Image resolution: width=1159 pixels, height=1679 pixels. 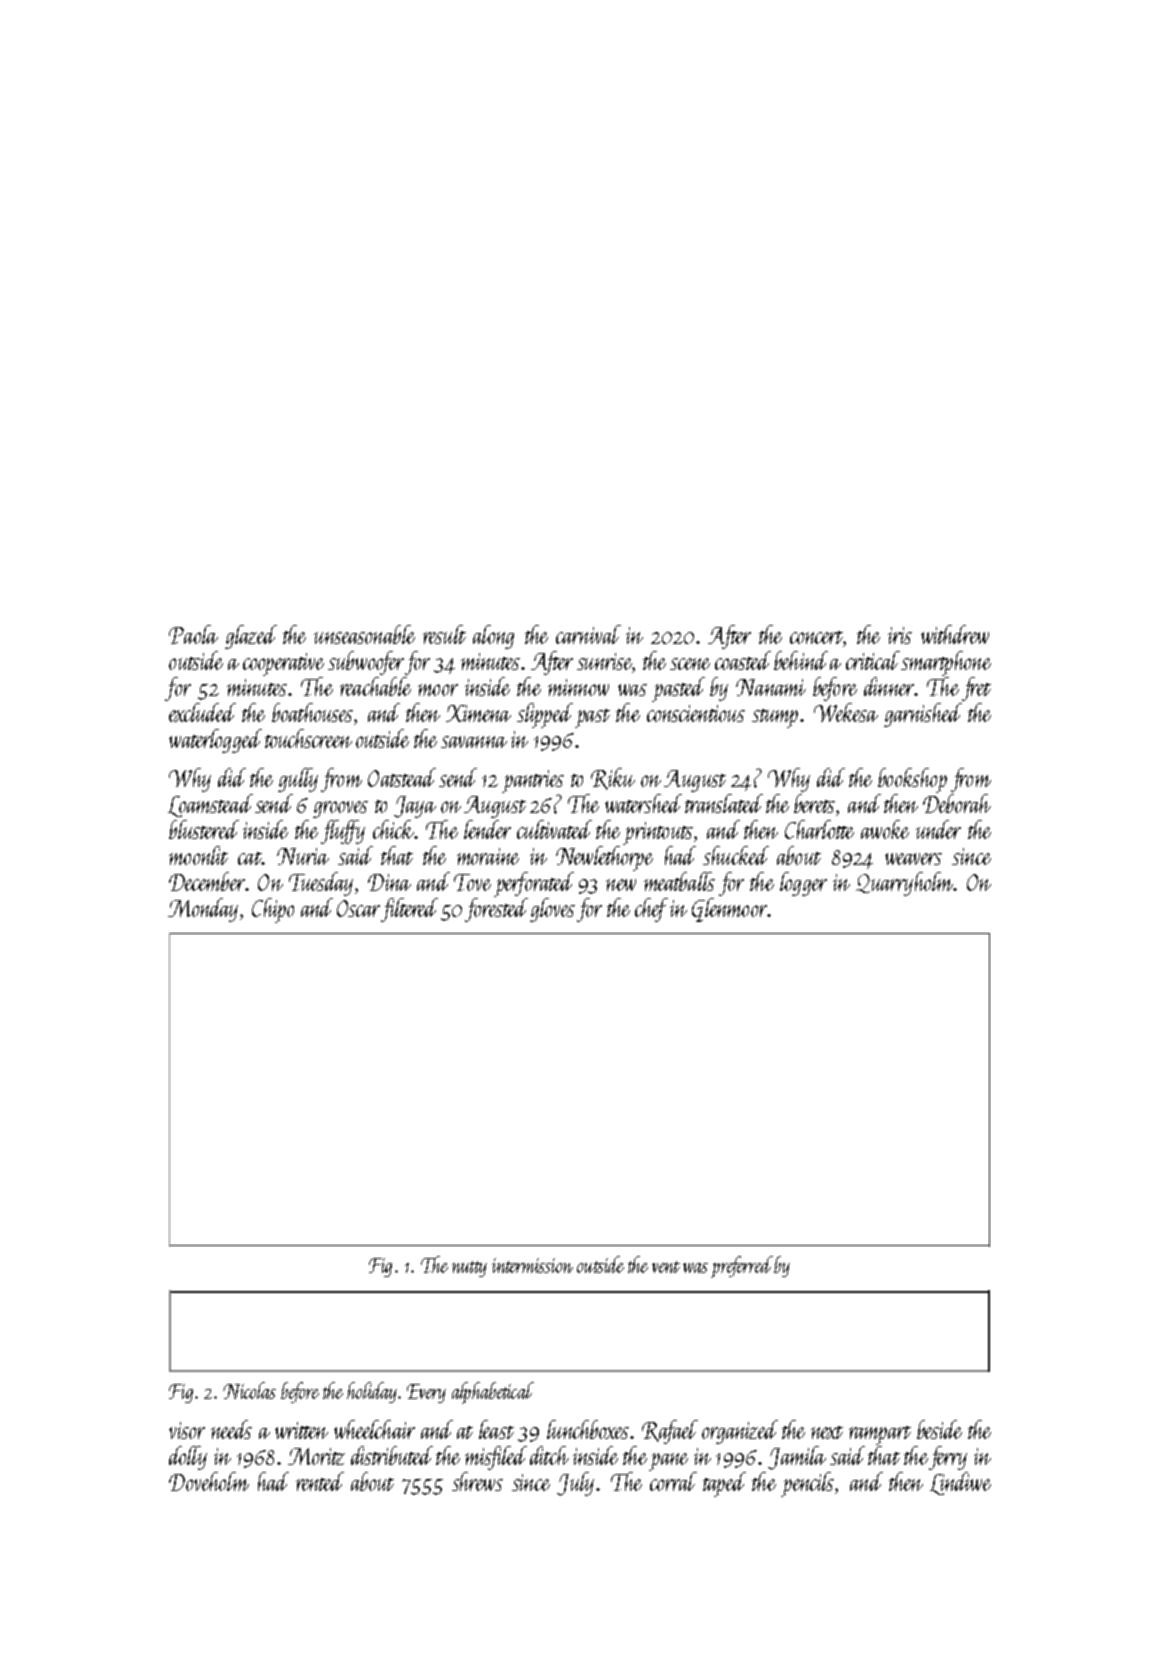 What do you see at coordinates (955, 634) in the page?
I see `withdrew` at bounding box center [955, 634].
